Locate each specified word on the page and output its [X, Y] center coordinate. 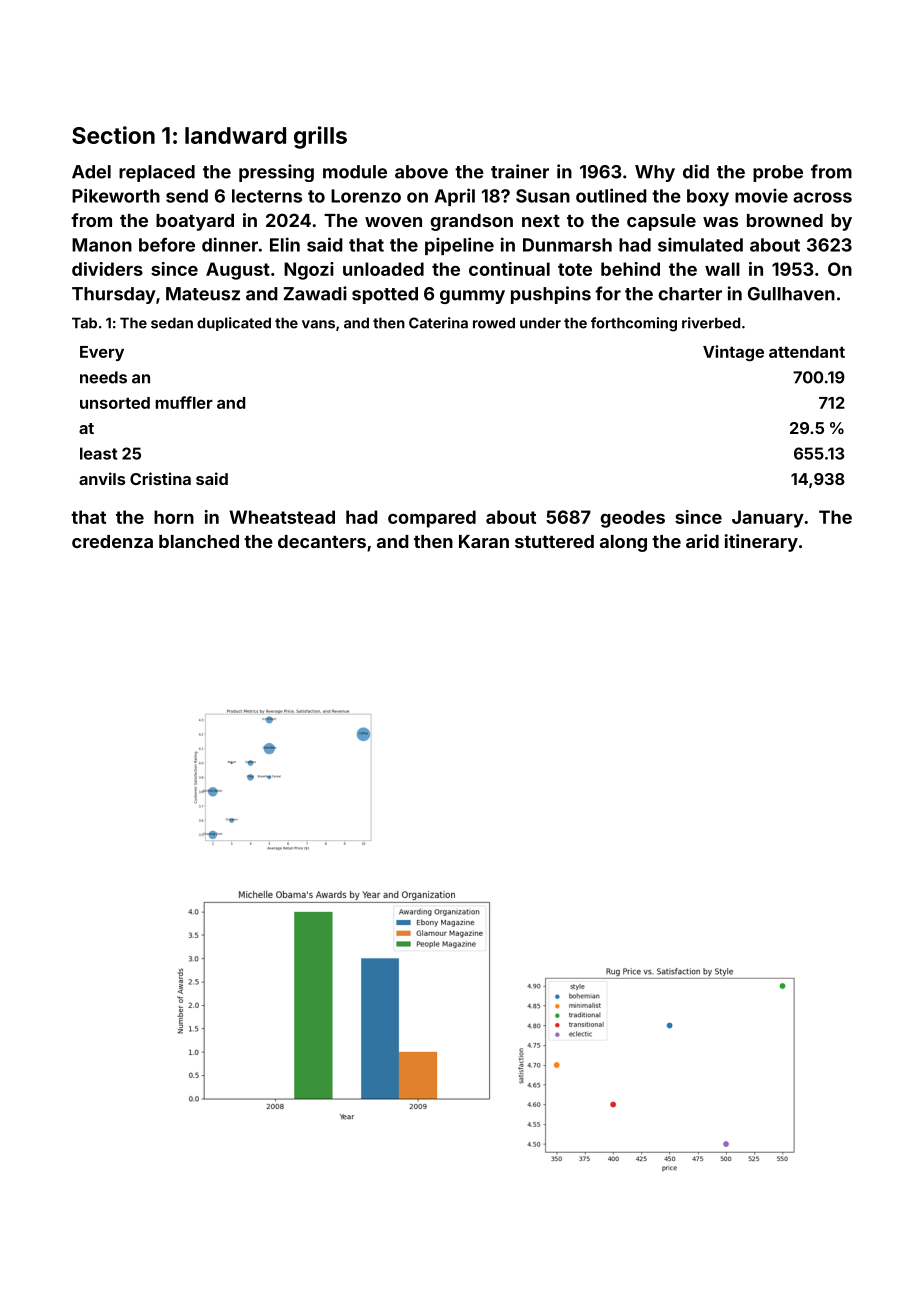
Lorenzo [366, 196]
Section [113, 135]
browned [785, 220]
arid [702, 541]
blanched [199, 541]
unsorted [115, 403]
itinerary [761, 543]
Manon [102, 245]
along [623, 543]
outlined [611, 195]
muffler [184, 402]
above [421, 172]
